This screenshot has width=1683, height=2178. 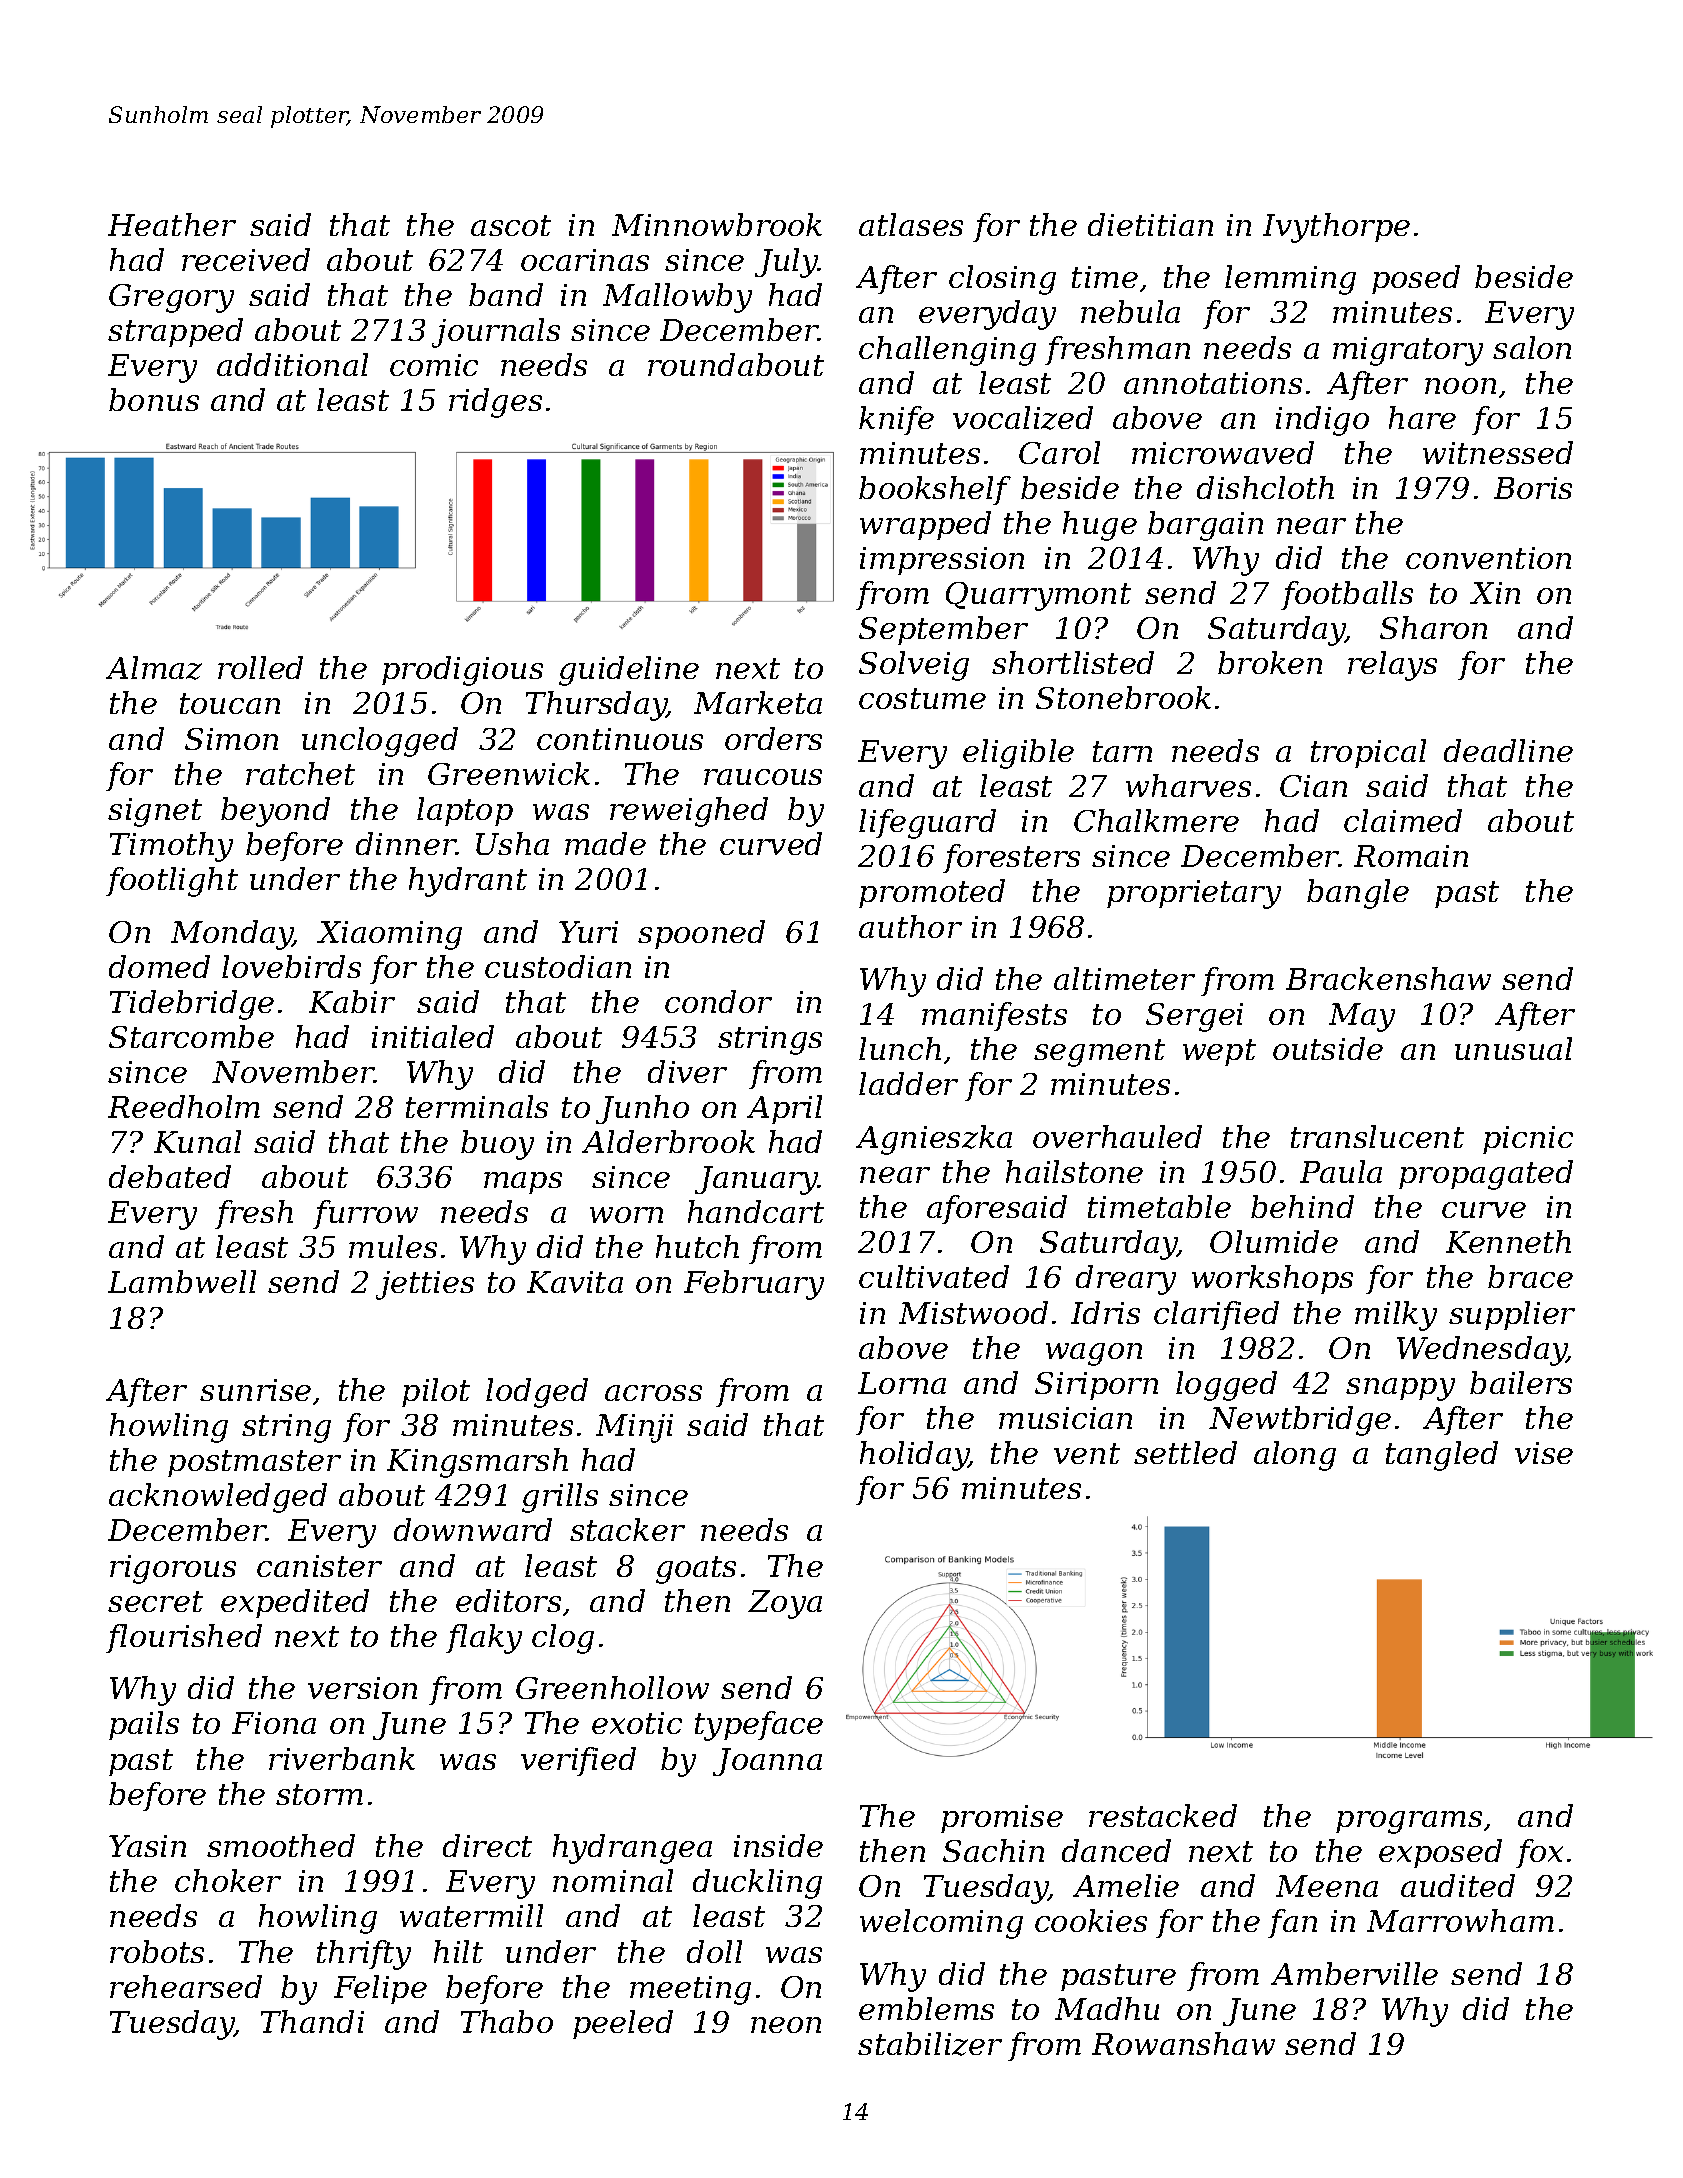 What do you see at coordinates (697, 1246) in the screenshot?
I see `hutch` at bounding box center [697, 1246].
